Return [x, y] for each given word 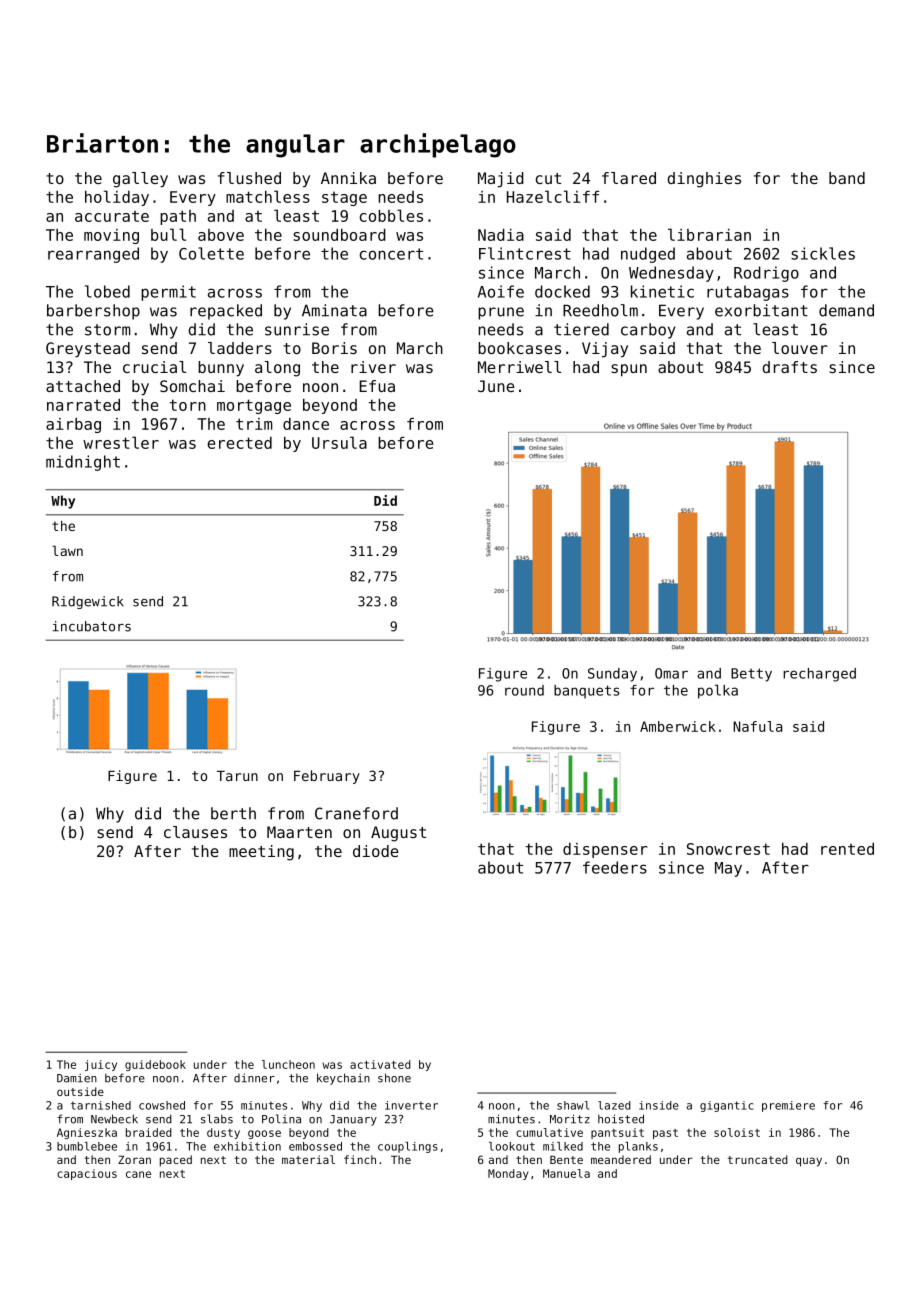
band [847, 178]
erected [239, 443]
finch [360, 1159]
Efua [377, 386]
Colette [211, 253]
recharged [819, 675]
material [308, 1159]
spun [629, 370]
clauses [195, 832]
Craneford [356, 813]
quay [809, 1162]
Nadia [501, 235]
